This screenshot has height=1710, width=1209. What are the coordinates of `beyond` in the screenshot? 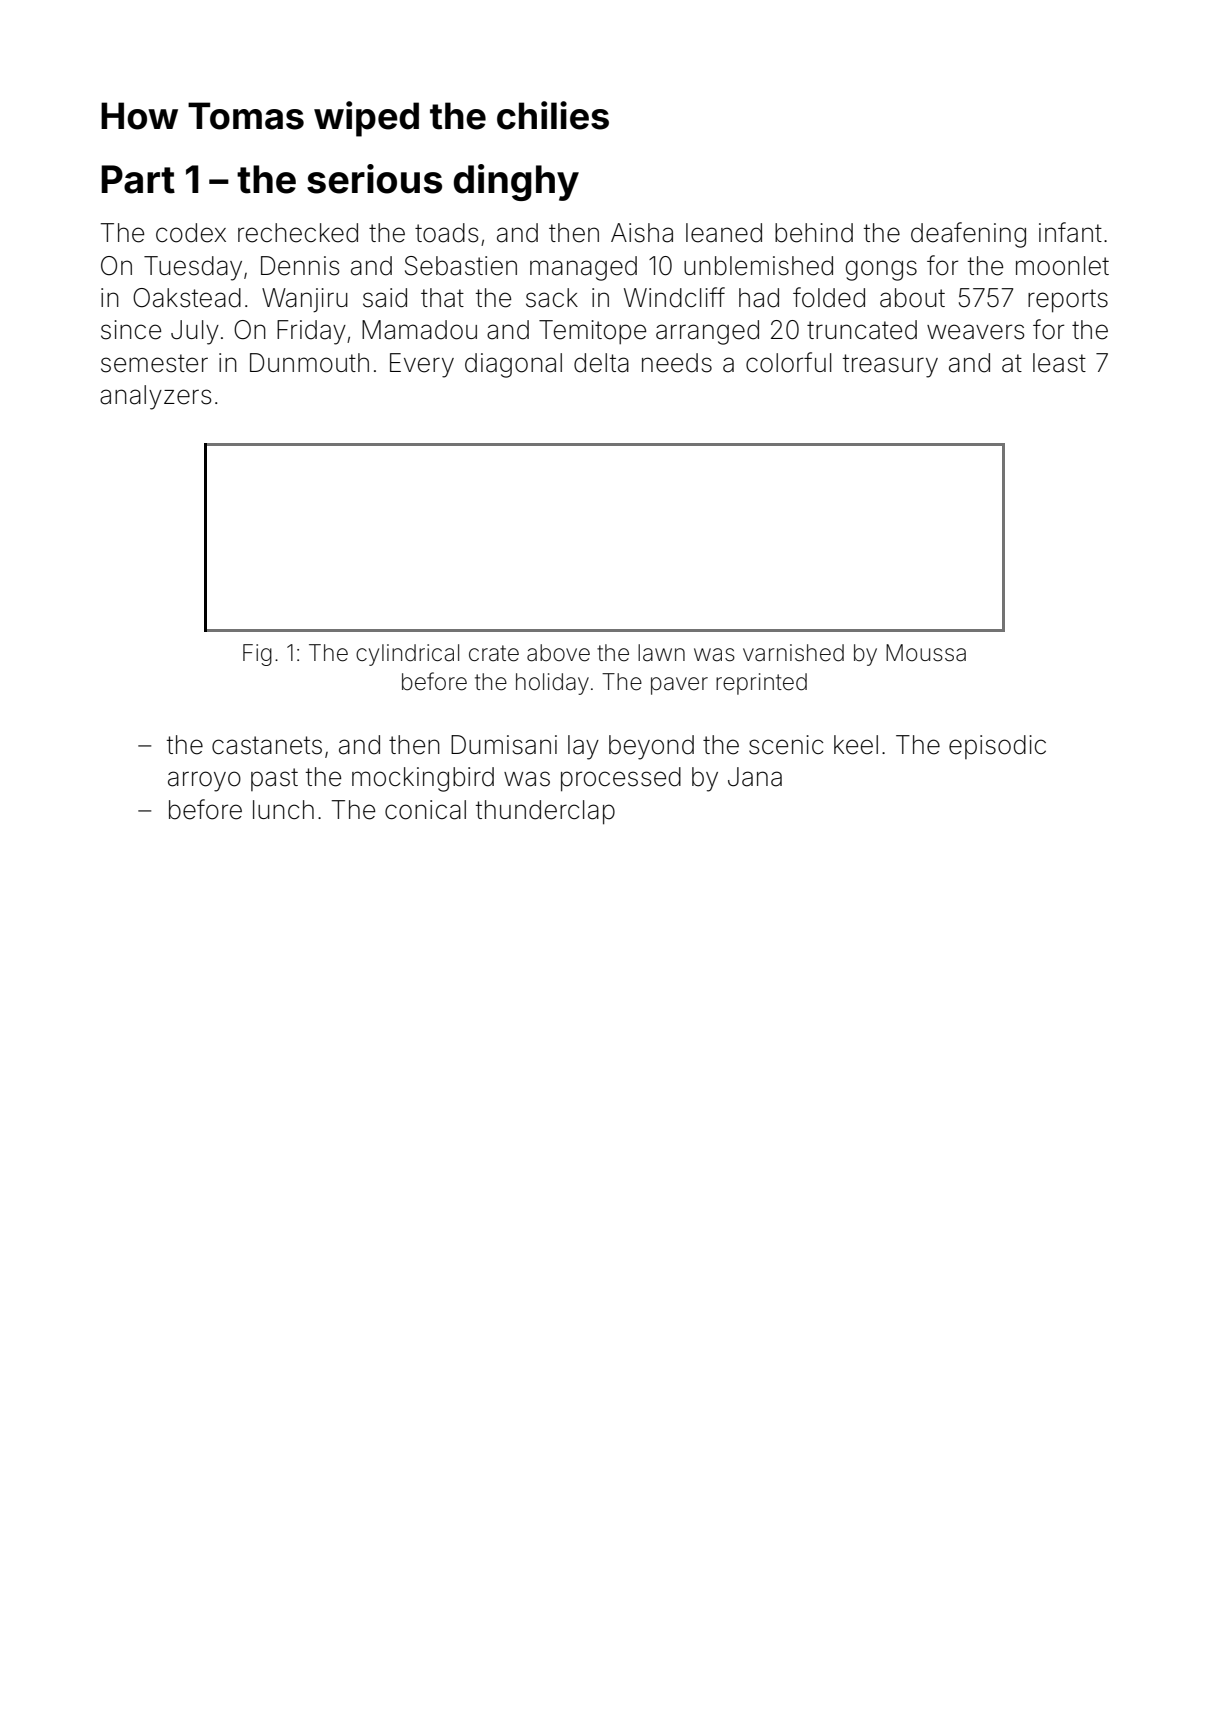 It's located at (651, 747).
